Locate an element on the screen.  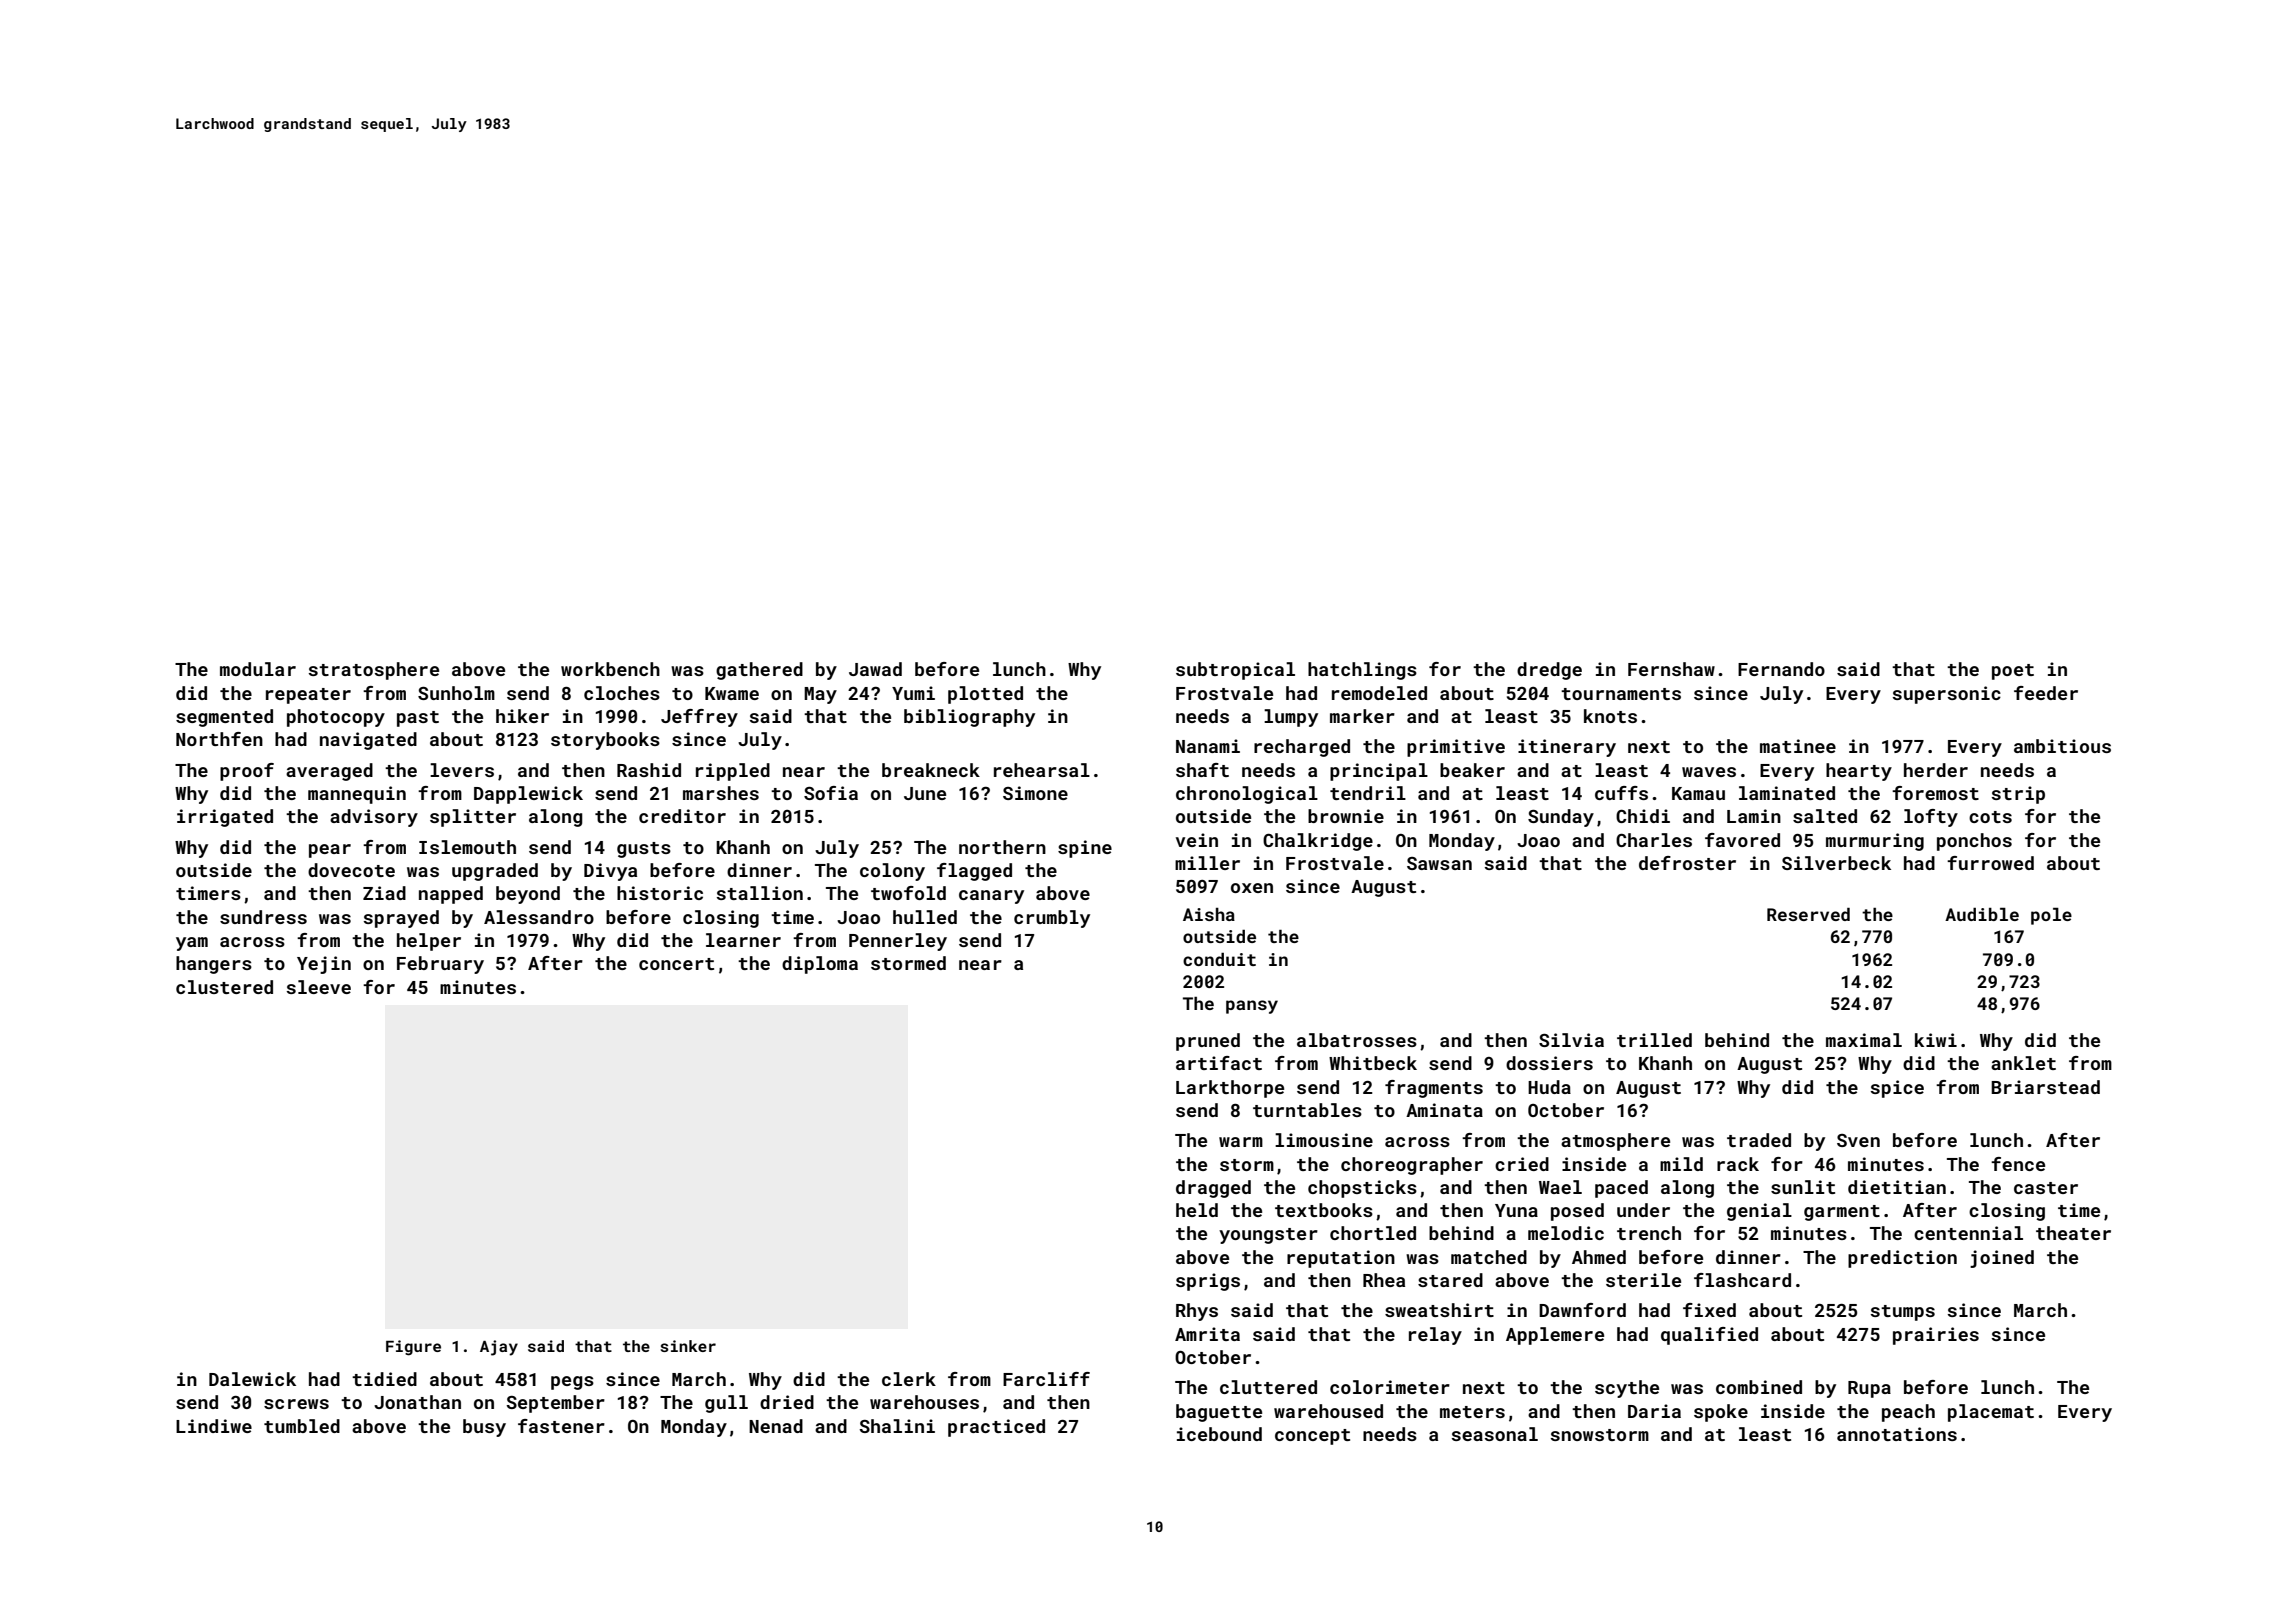
Silvia is located at coordinates (1571, 1040).
